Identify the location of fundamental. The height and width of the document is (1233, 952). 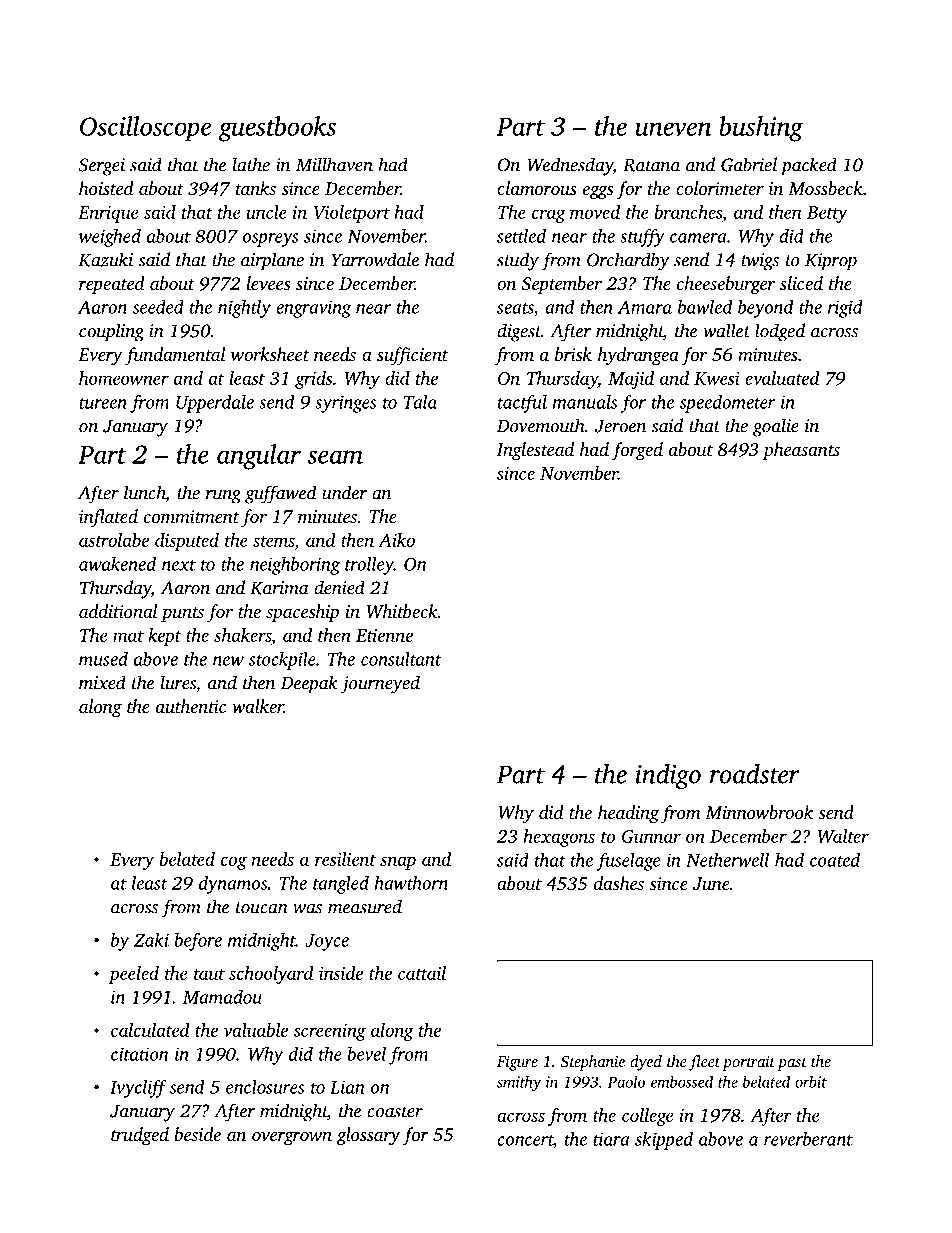
(175, 356).
